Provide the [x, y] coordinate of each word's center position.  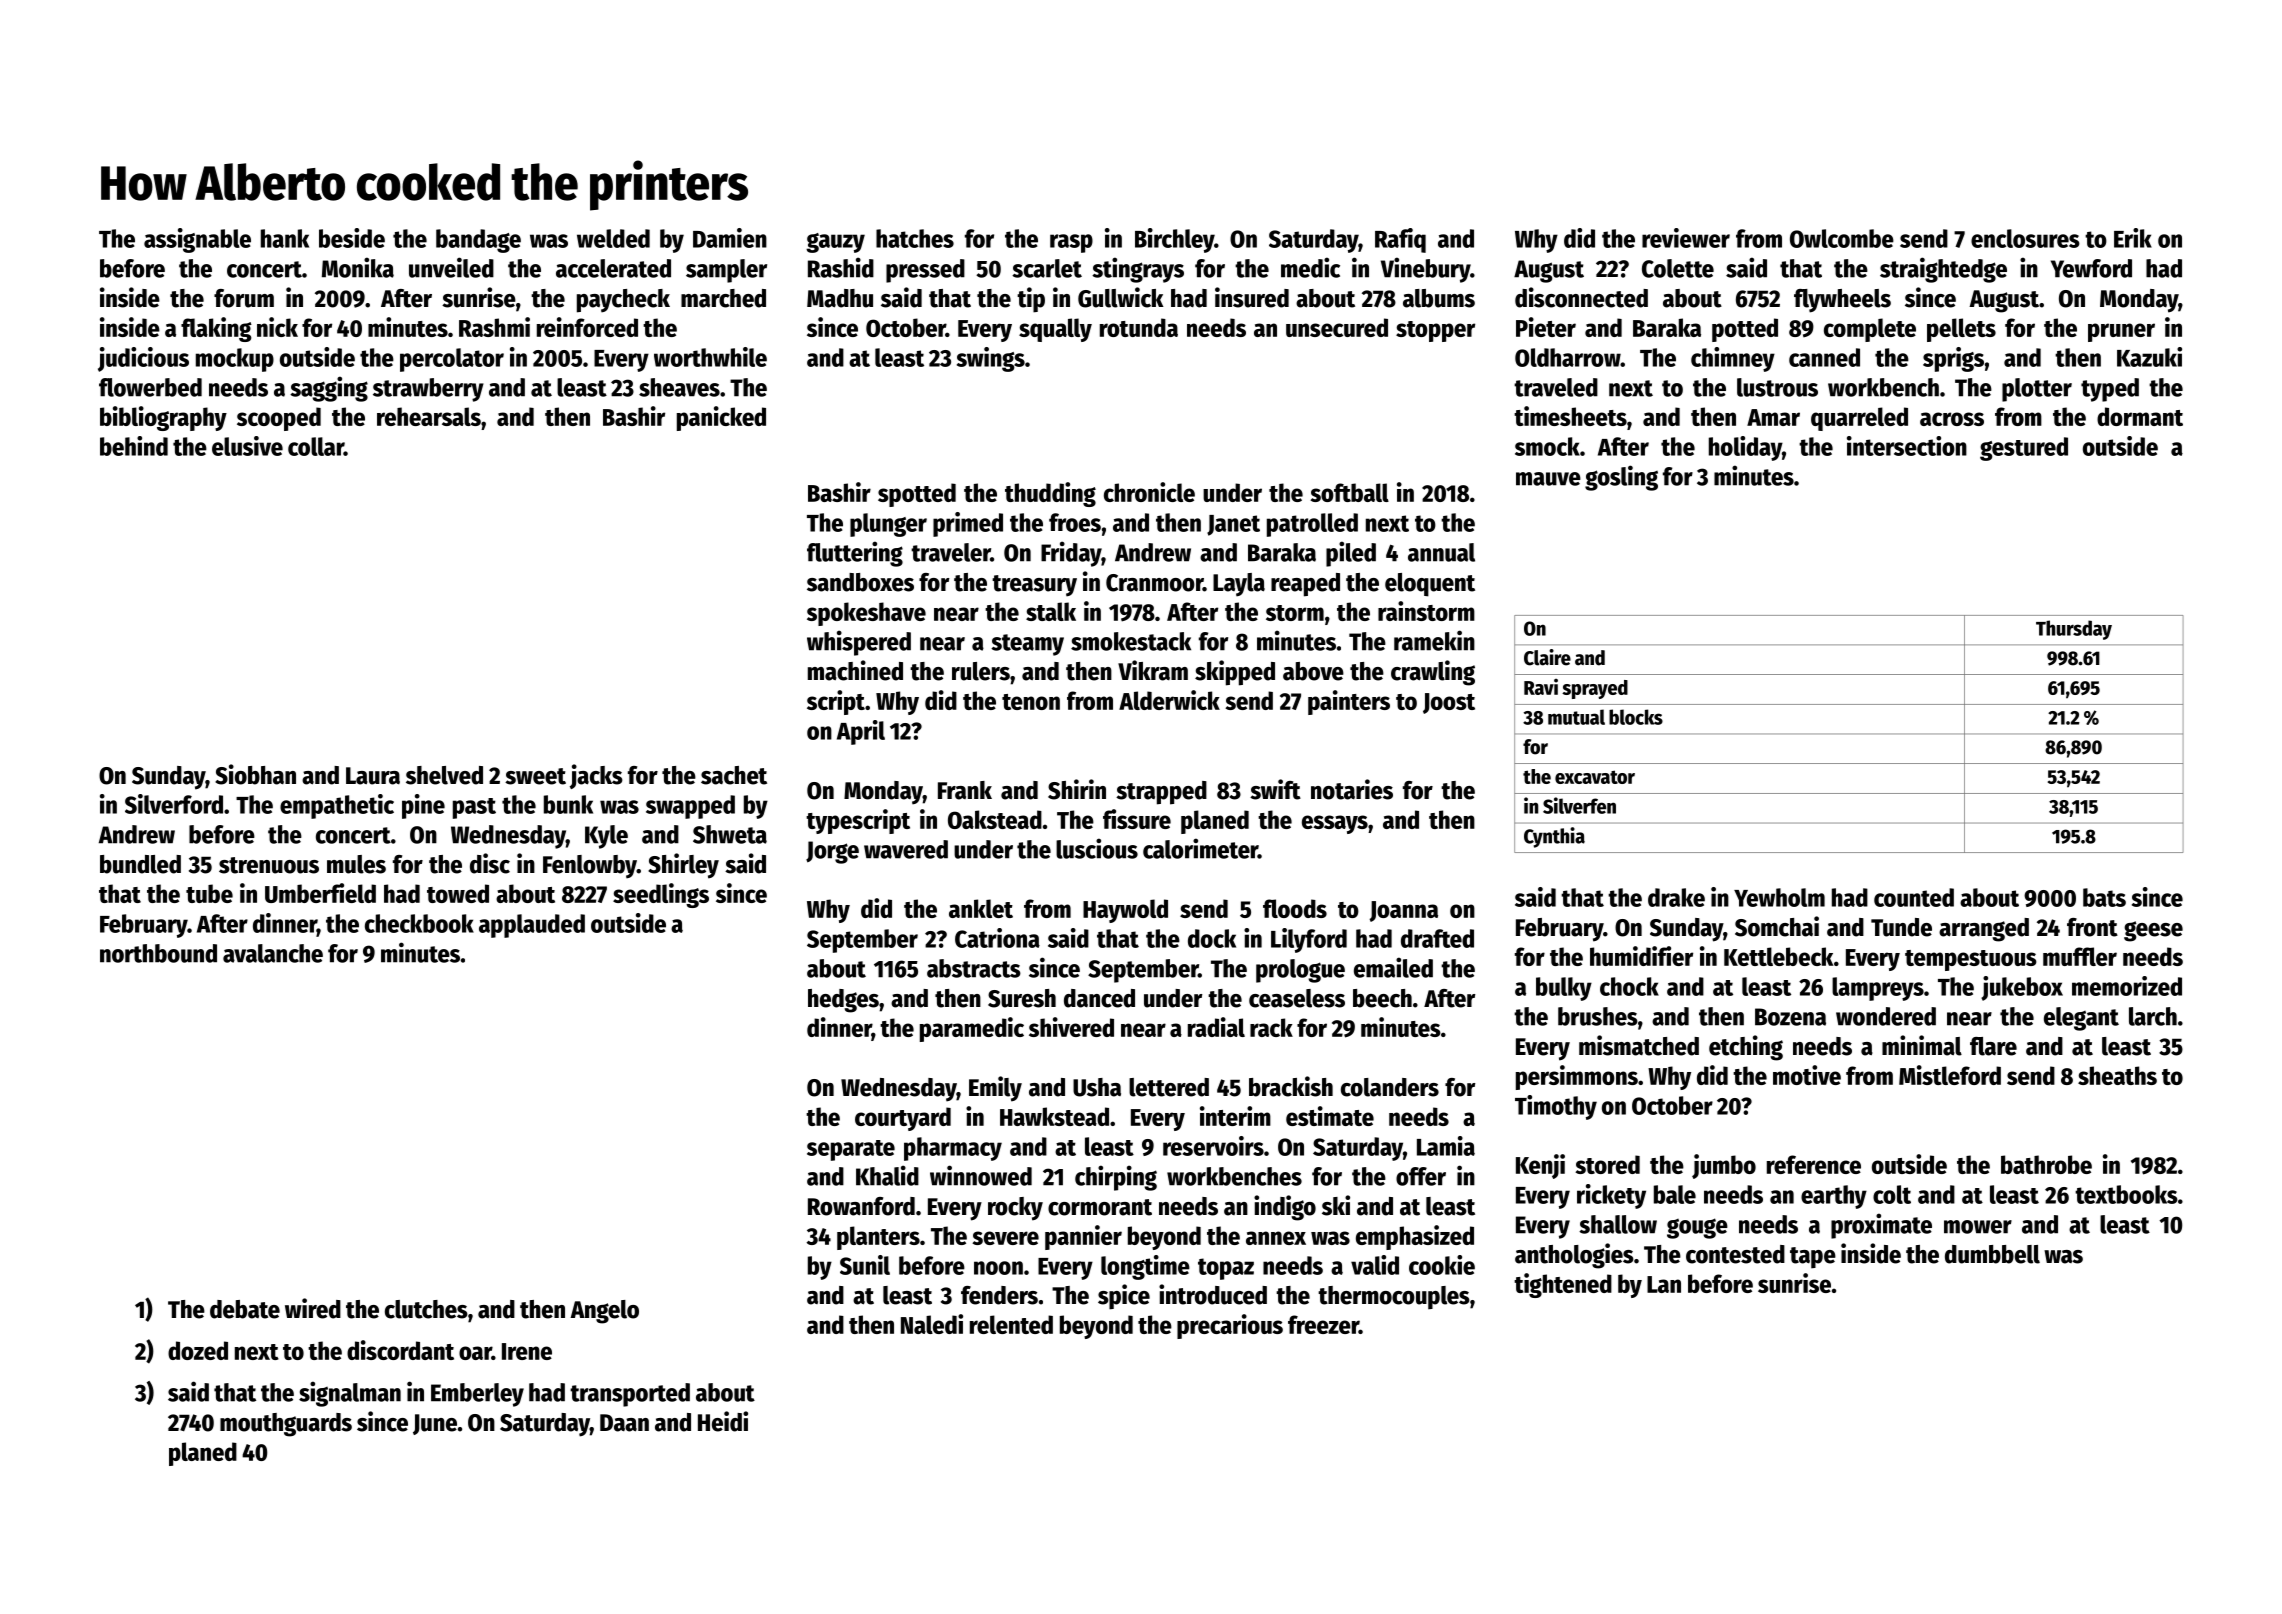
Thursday [2074, 630]
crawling [1433, 673]
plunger [888, 525]
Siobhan [255, 774]
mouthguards [286, 1425]
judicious [143, 359]
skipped [1235, 673]
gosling [1621, 478]
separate [851, 1150]
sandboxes [860, 582]
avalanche [273, 953]
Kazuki [2149, 357]
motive [1807, 1075]
